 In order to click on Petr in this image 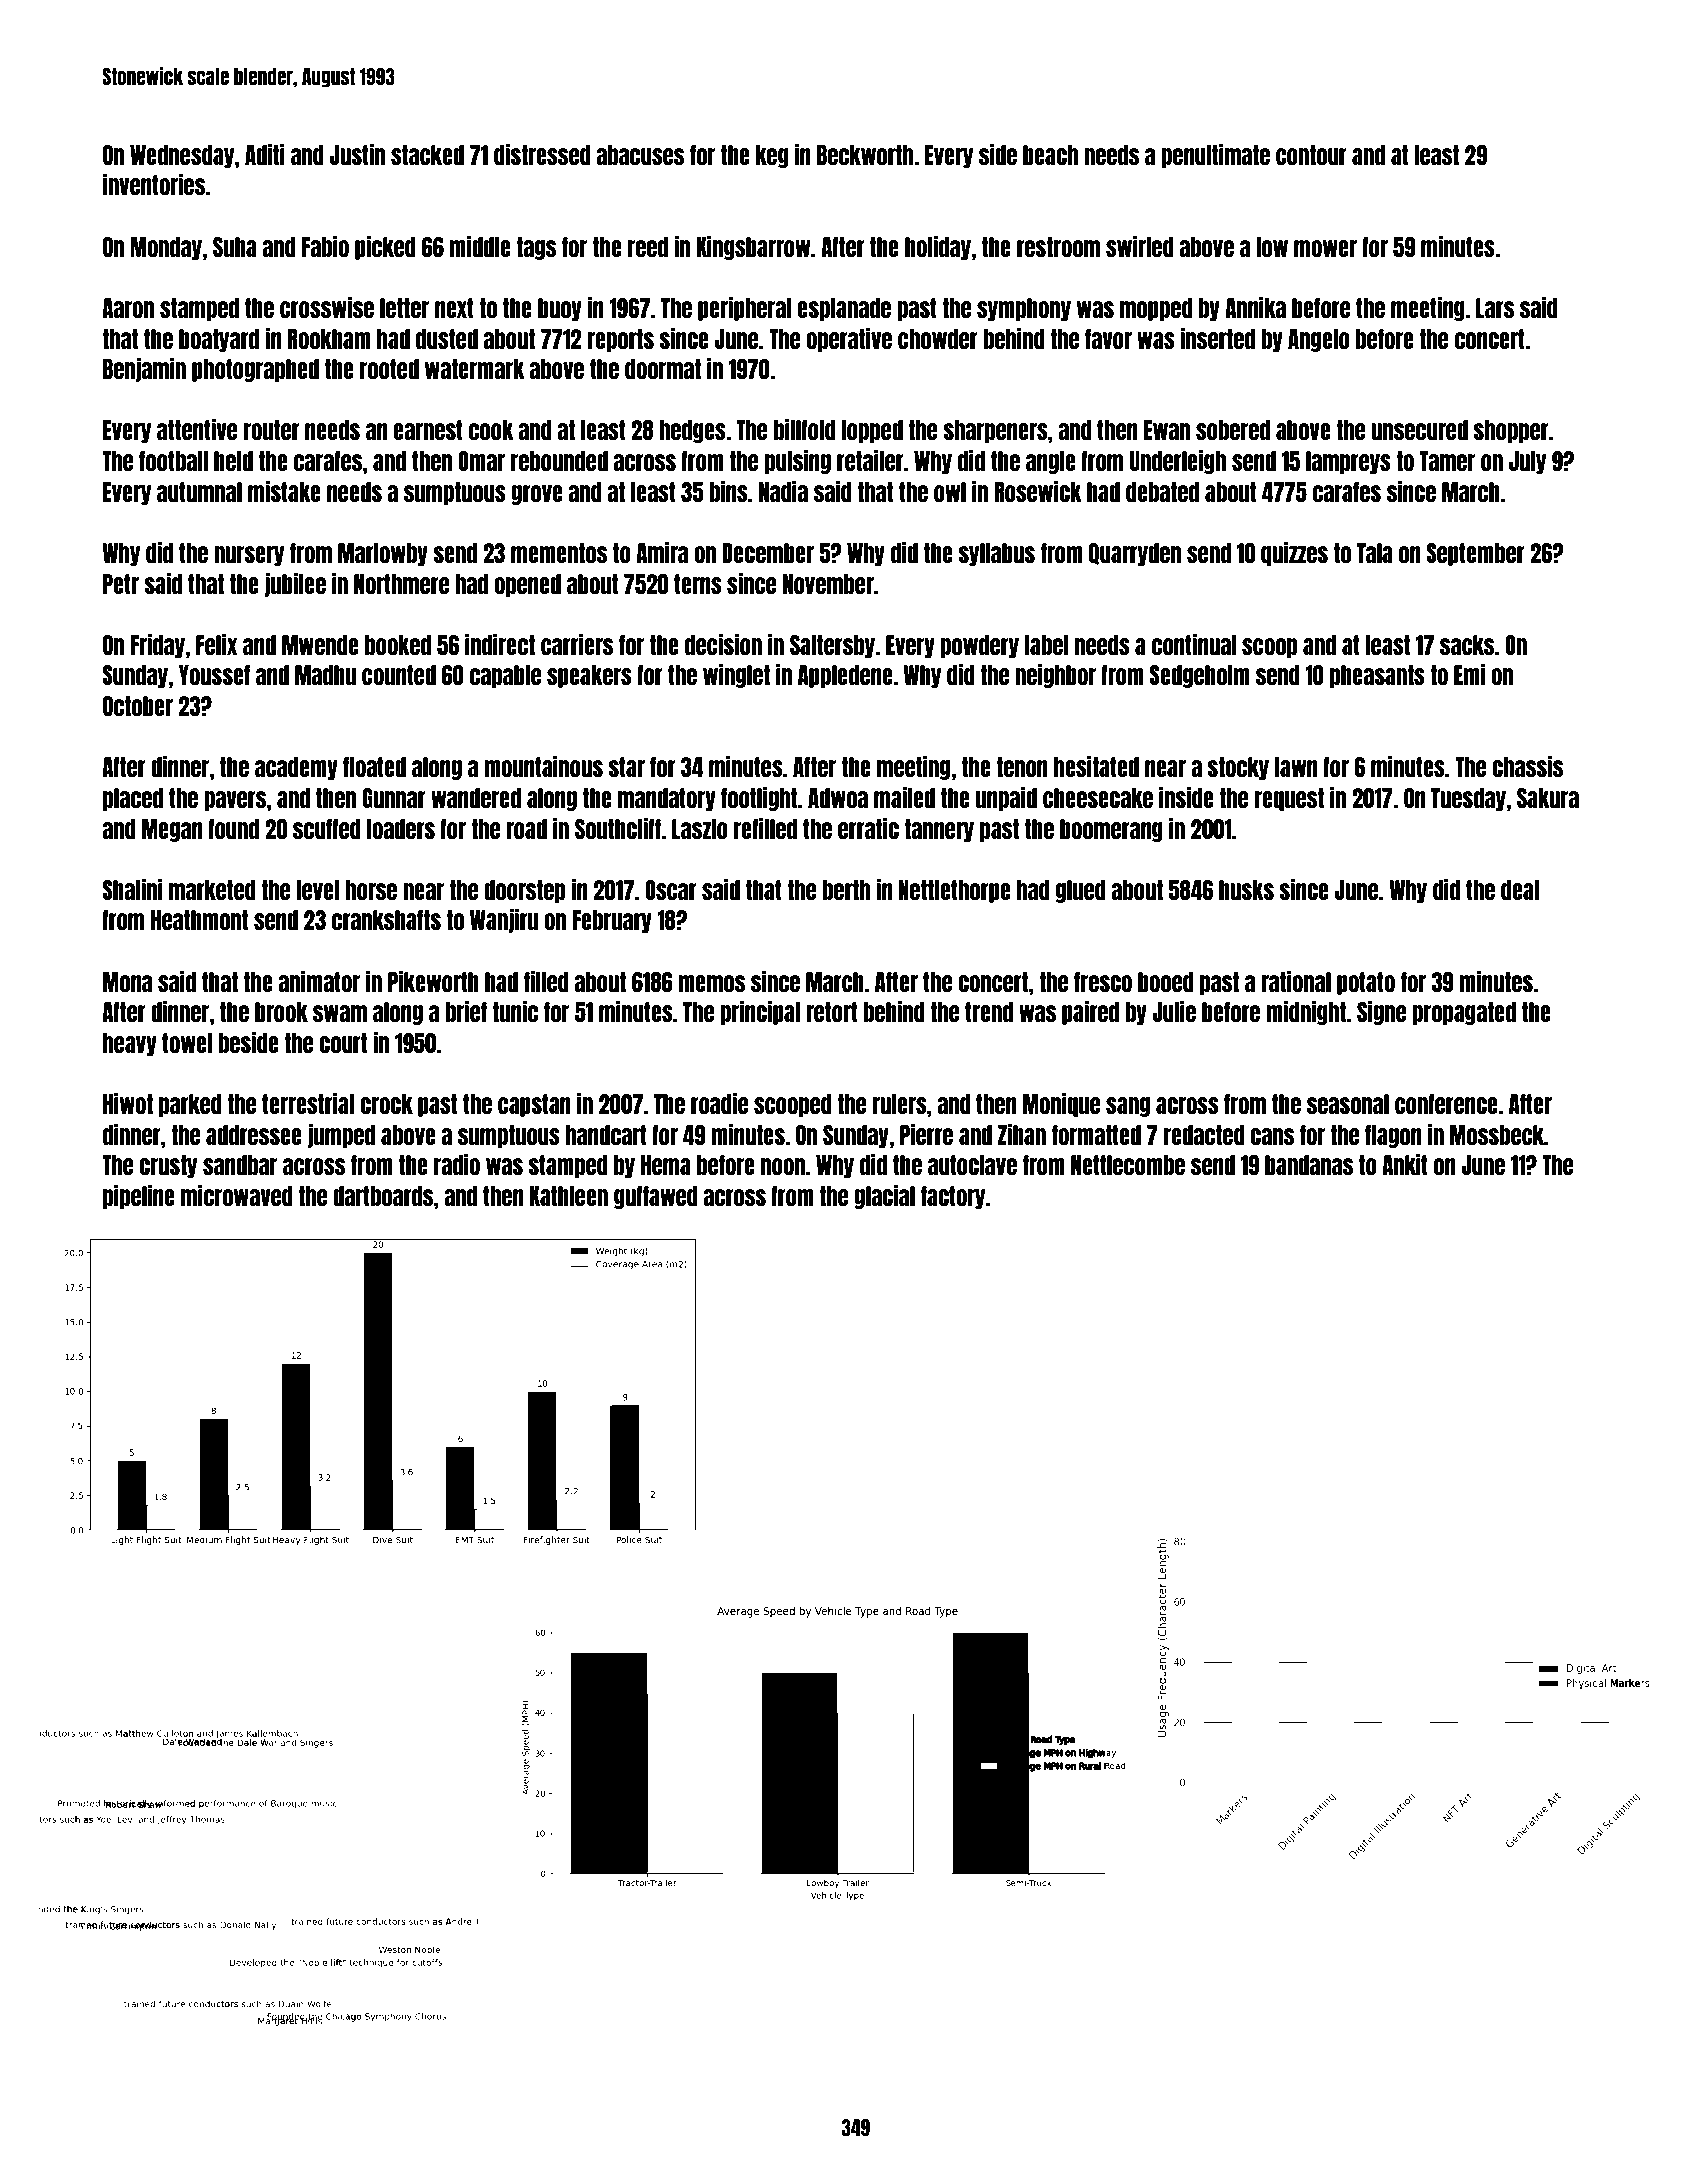, I will do `click(121, 584)`.
